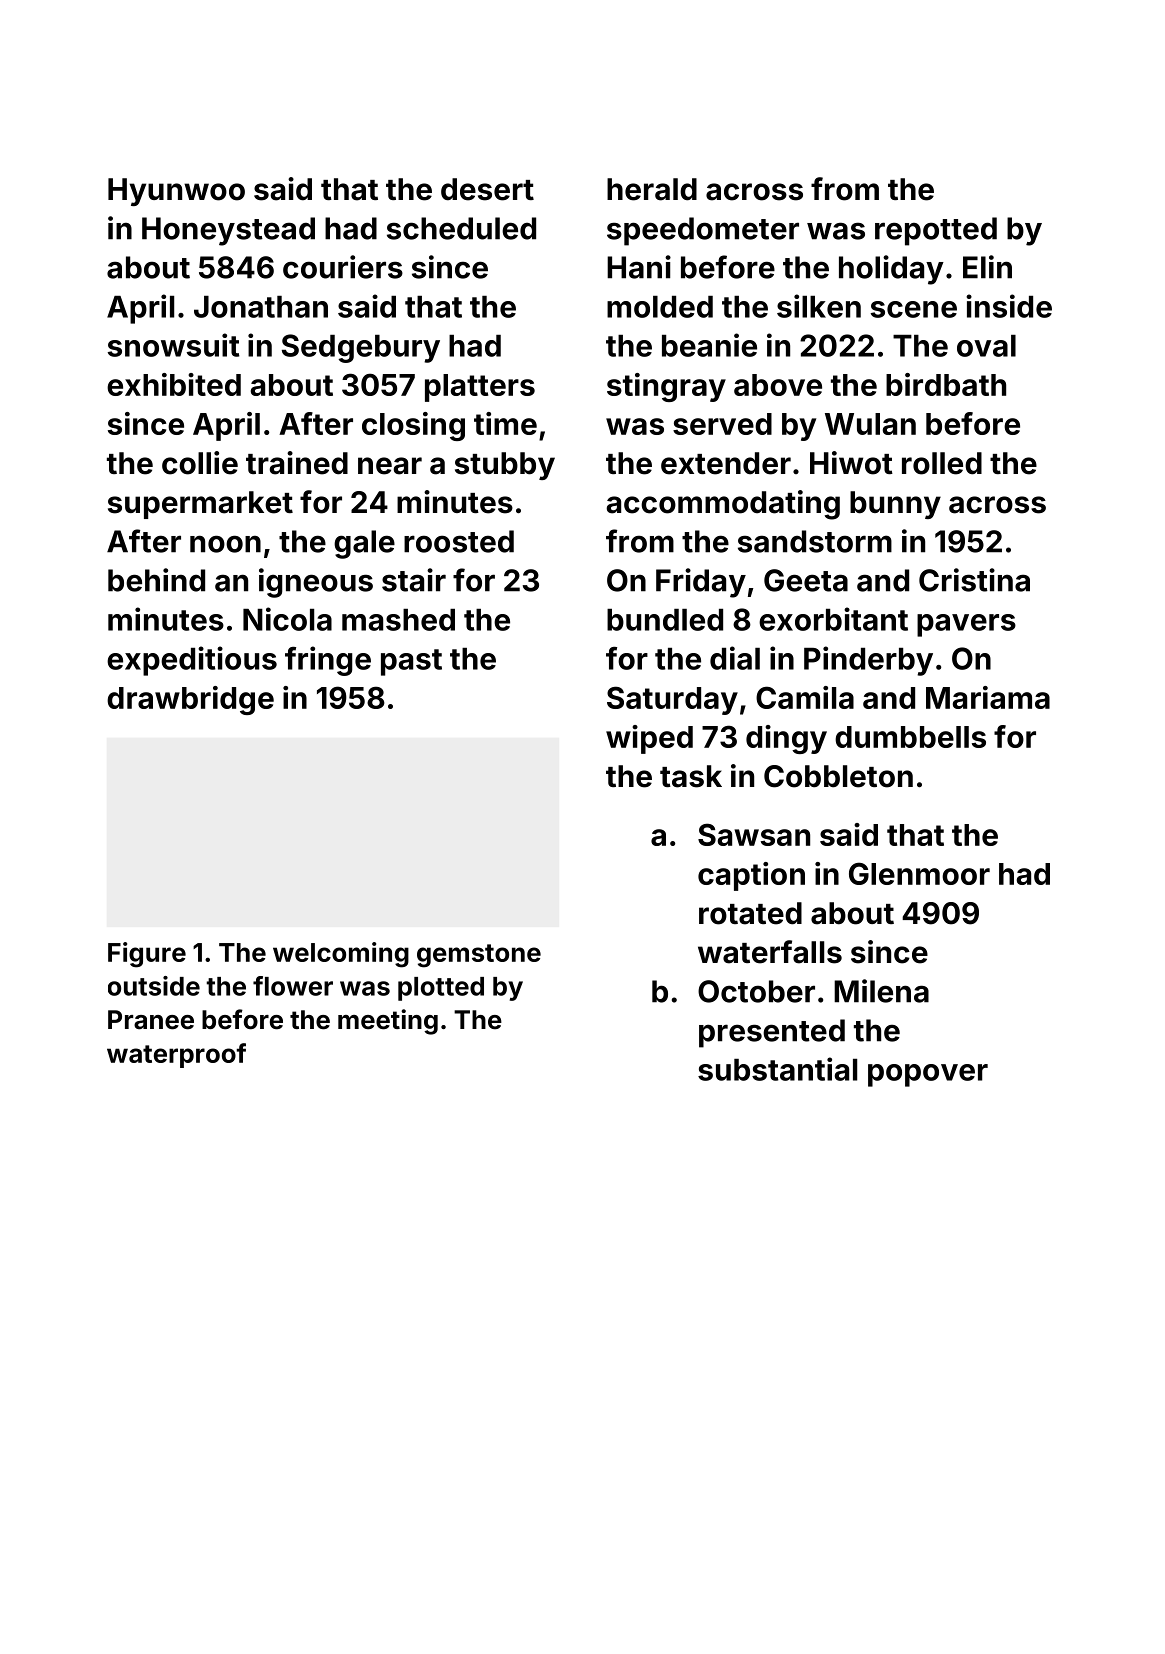 This screenshot has height=1654, width=1165. I want to click on dumbbells, so click(910, 737).
